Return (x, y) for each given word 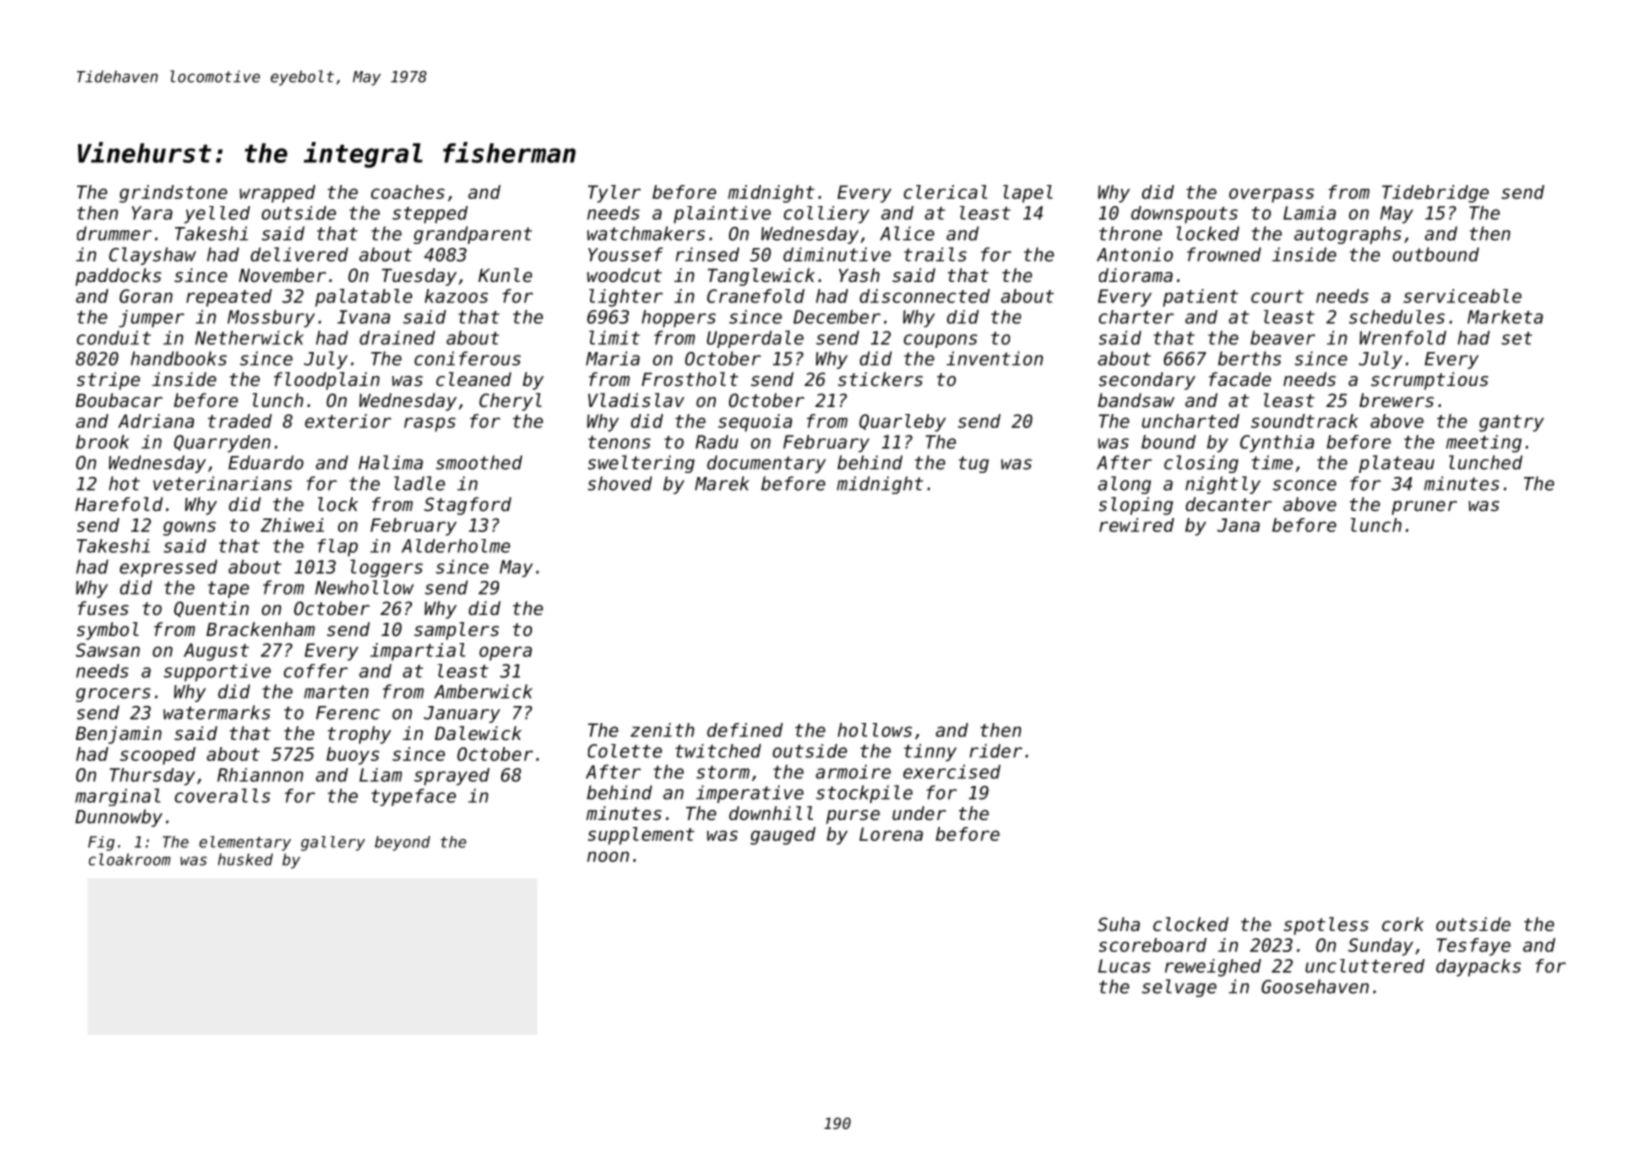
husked (245, 859)
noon (608, 856)
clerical (945, 192)
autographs (1347, 235)
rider (996, 751)
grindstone (173, 194)
